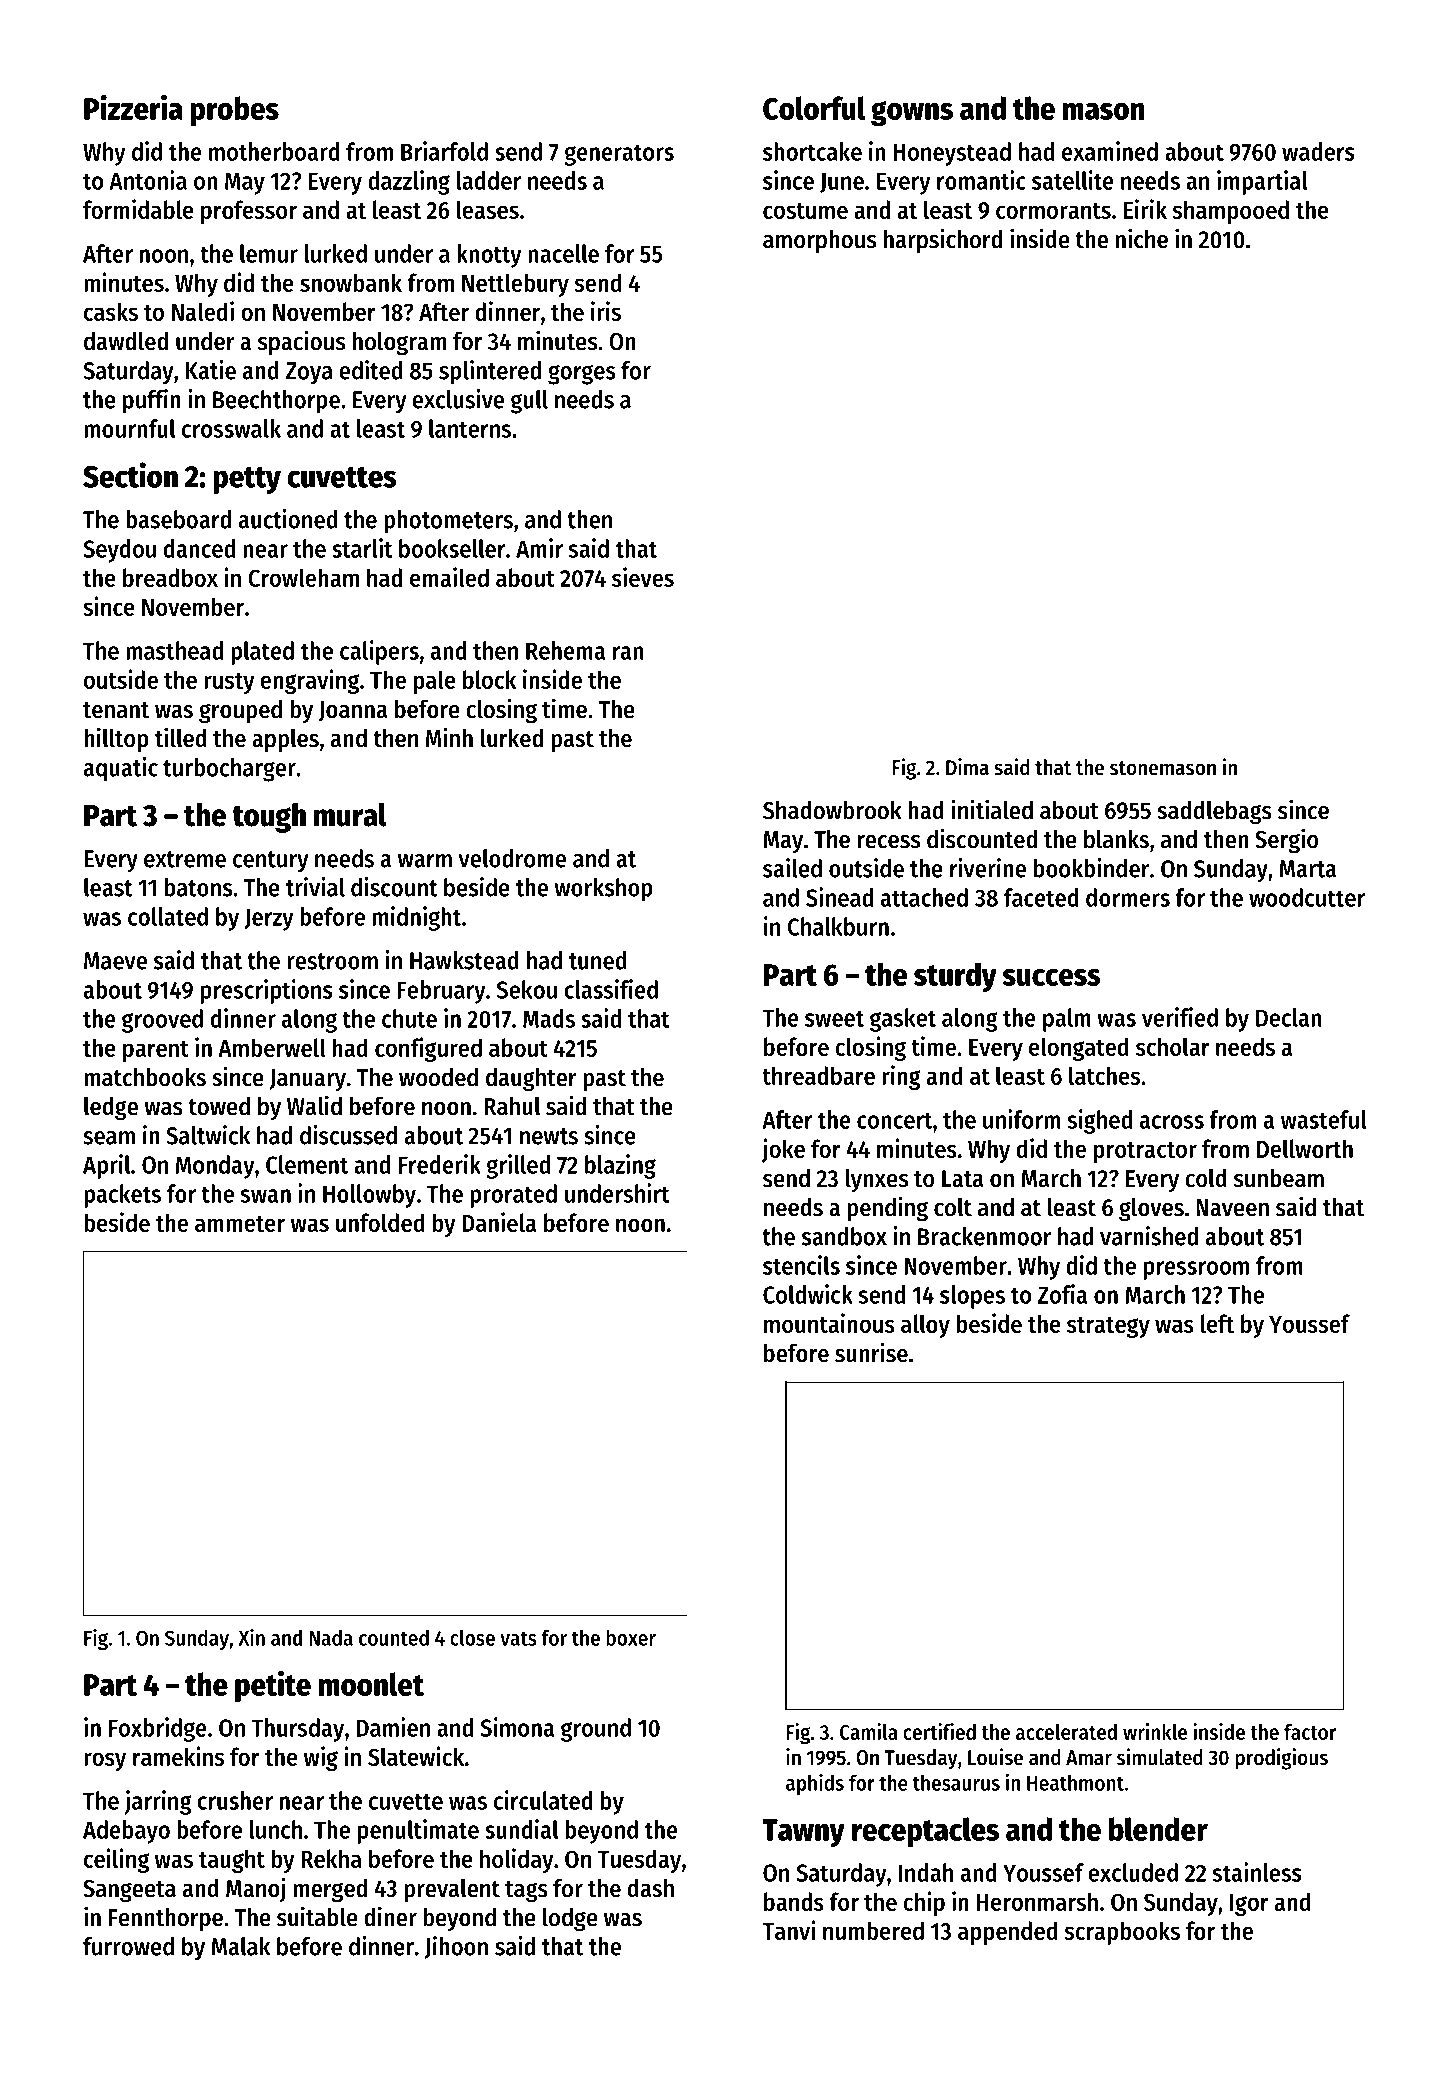 The width and height of the document is (1450, 2100). What do you see at coordinates (350, 815) in the document?
I see `mural` at bounding box center [350, 815].
